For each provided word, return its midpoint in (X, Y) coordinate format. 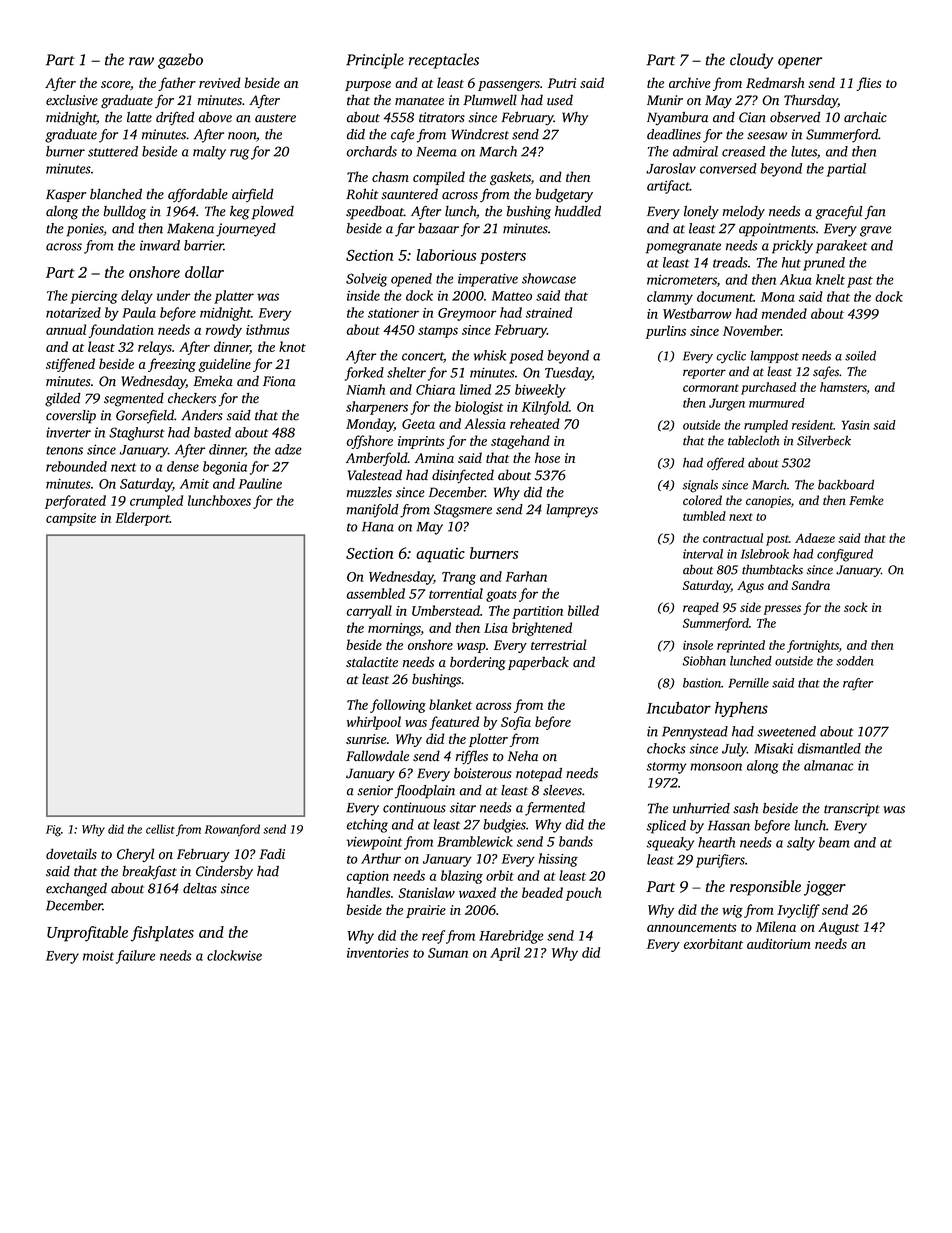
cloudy (751, 61)
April (505, 954)
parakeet (841, 247)
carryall (369, 612)
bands (576, 841)
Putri (562, 83)
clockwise (234, 955)
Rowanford (232, 830)
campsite (71, 519)
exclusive (72, 100)
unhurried (701, 808)
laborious (446, 255)
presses (782, 610)
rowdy (224, 331)
